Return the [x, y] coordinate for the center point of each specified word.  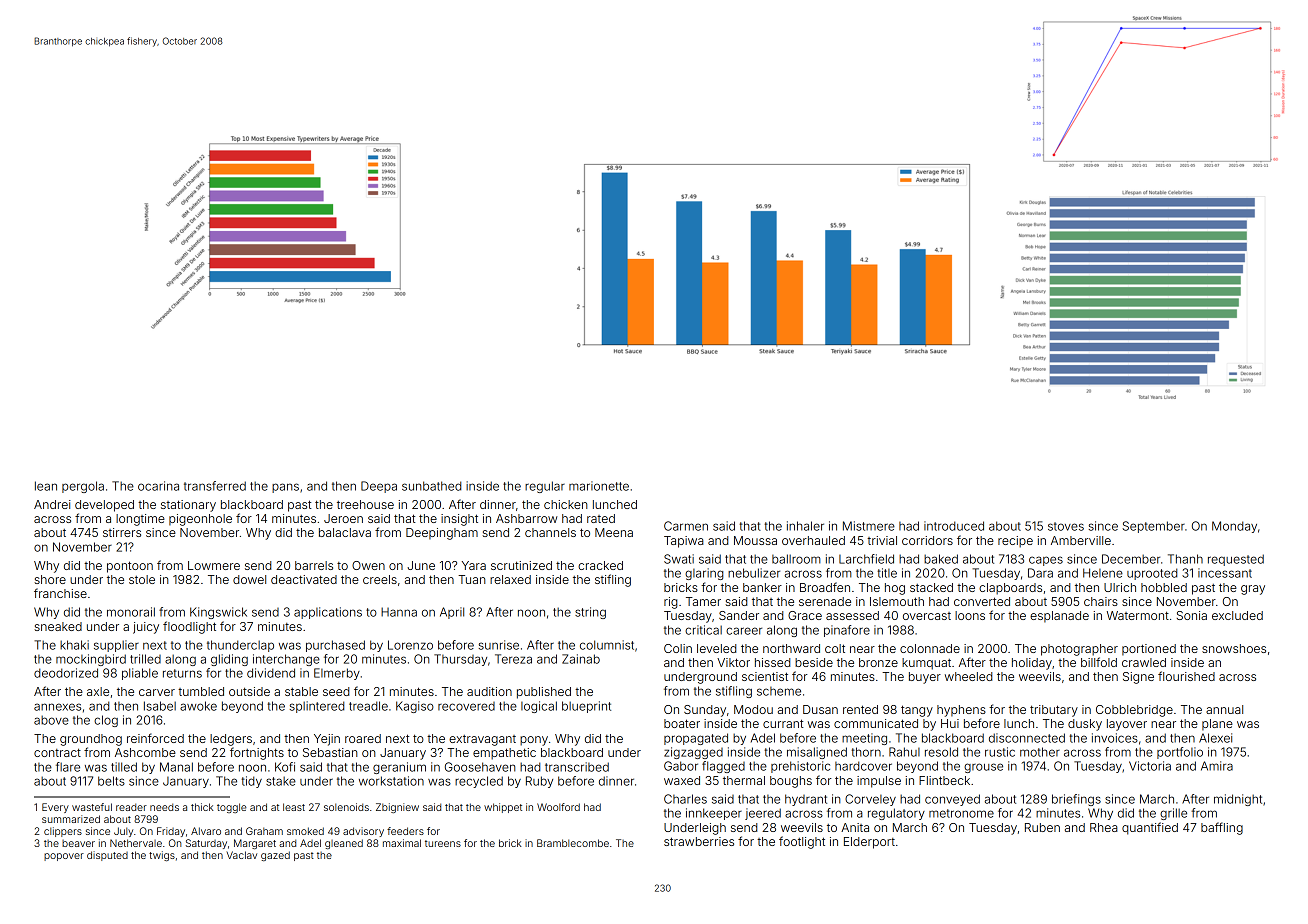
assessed [852, 615]
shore [50, 579]
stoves [1066, 526]
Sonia [1192, 615]
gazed [275, 856]
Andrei [52, 504]
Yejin [327, 740]
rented [860, 709]
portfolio [1180, 753]
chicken [566, 504]
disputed [107, 856]
